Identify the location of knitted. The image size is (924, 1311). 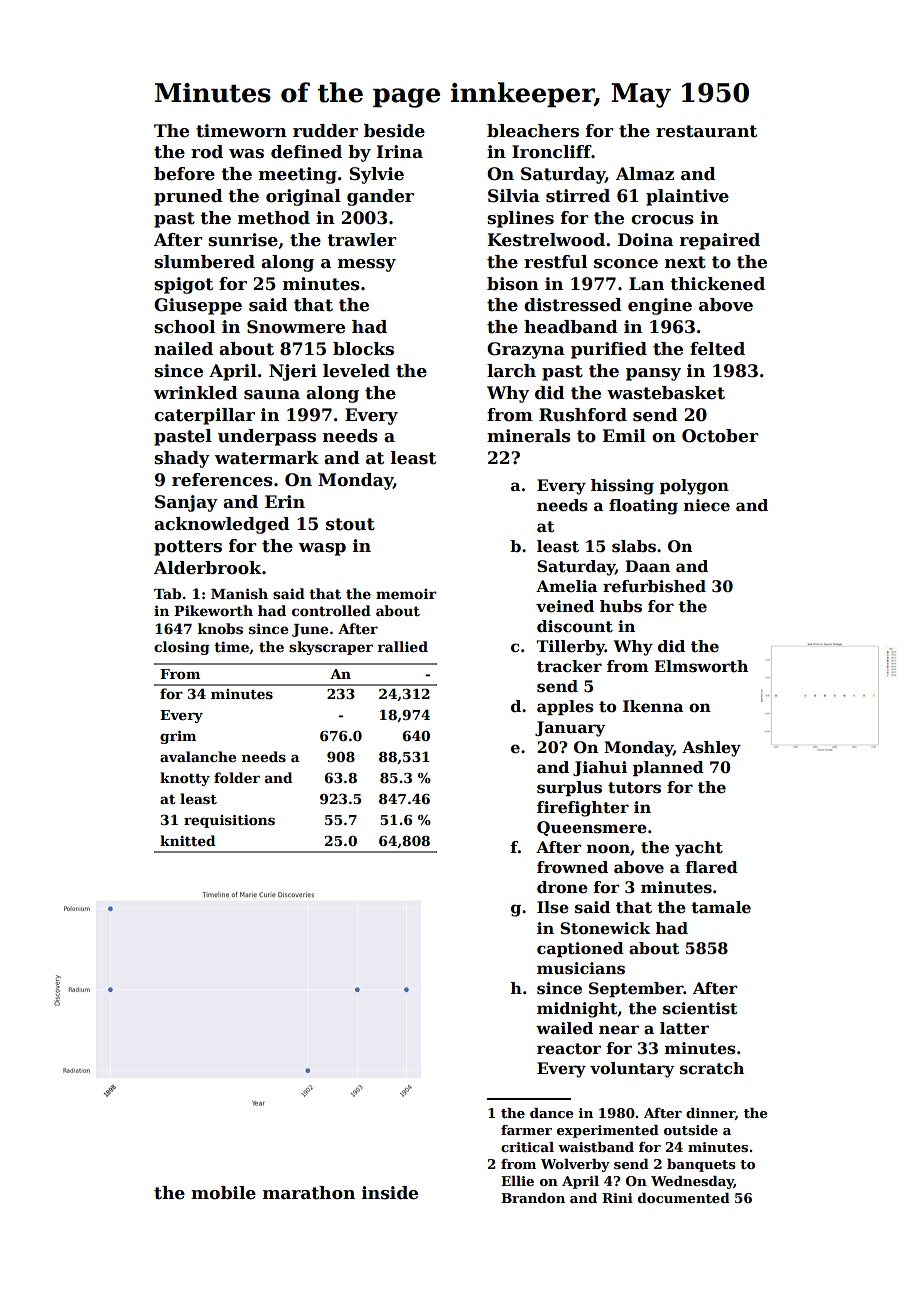
(188, 840).
